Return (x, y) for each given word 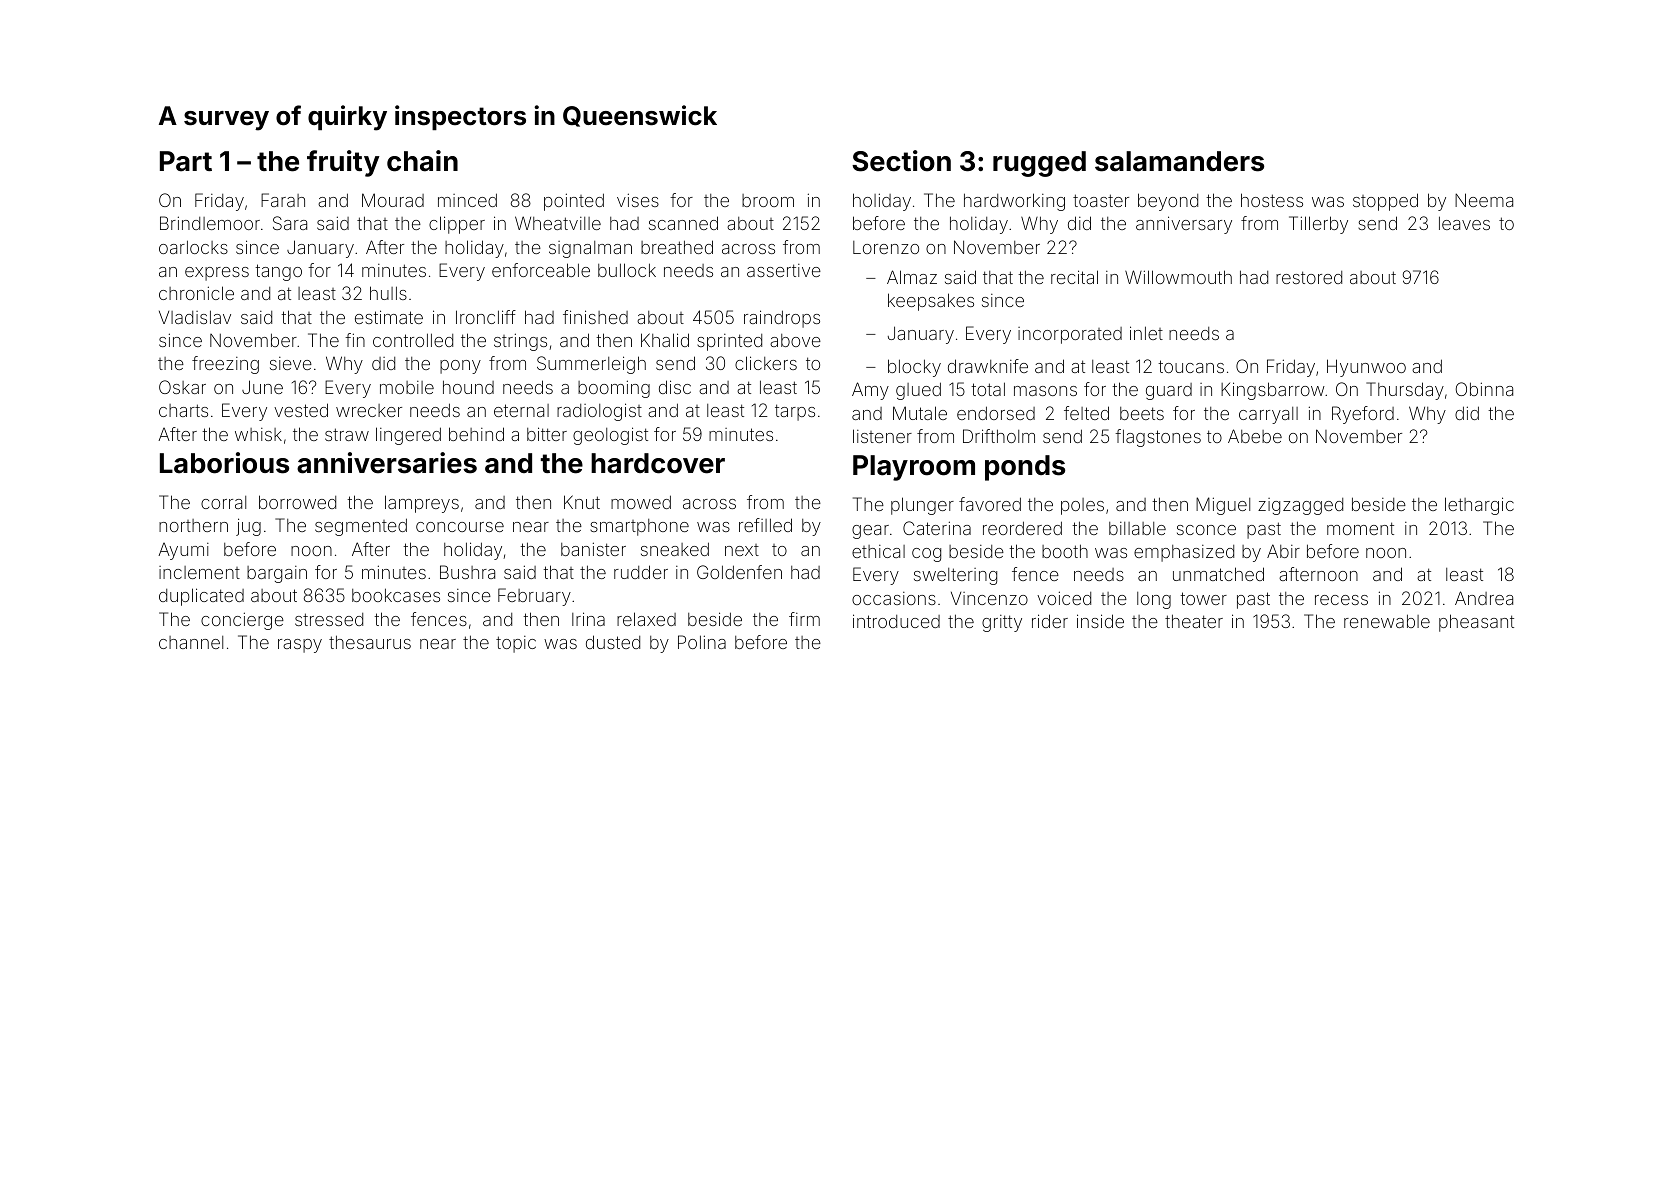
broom (768, 200)
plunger (922, 506)
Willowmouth (1178, 277)
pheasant (1476, 623)
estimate (389, 317)
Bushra (467, 572)
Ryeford (1363, 415)
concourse (460, 527)
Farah (283, 200)
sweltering (955, 576)
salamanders (1179, 161)
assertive (784, 270)
